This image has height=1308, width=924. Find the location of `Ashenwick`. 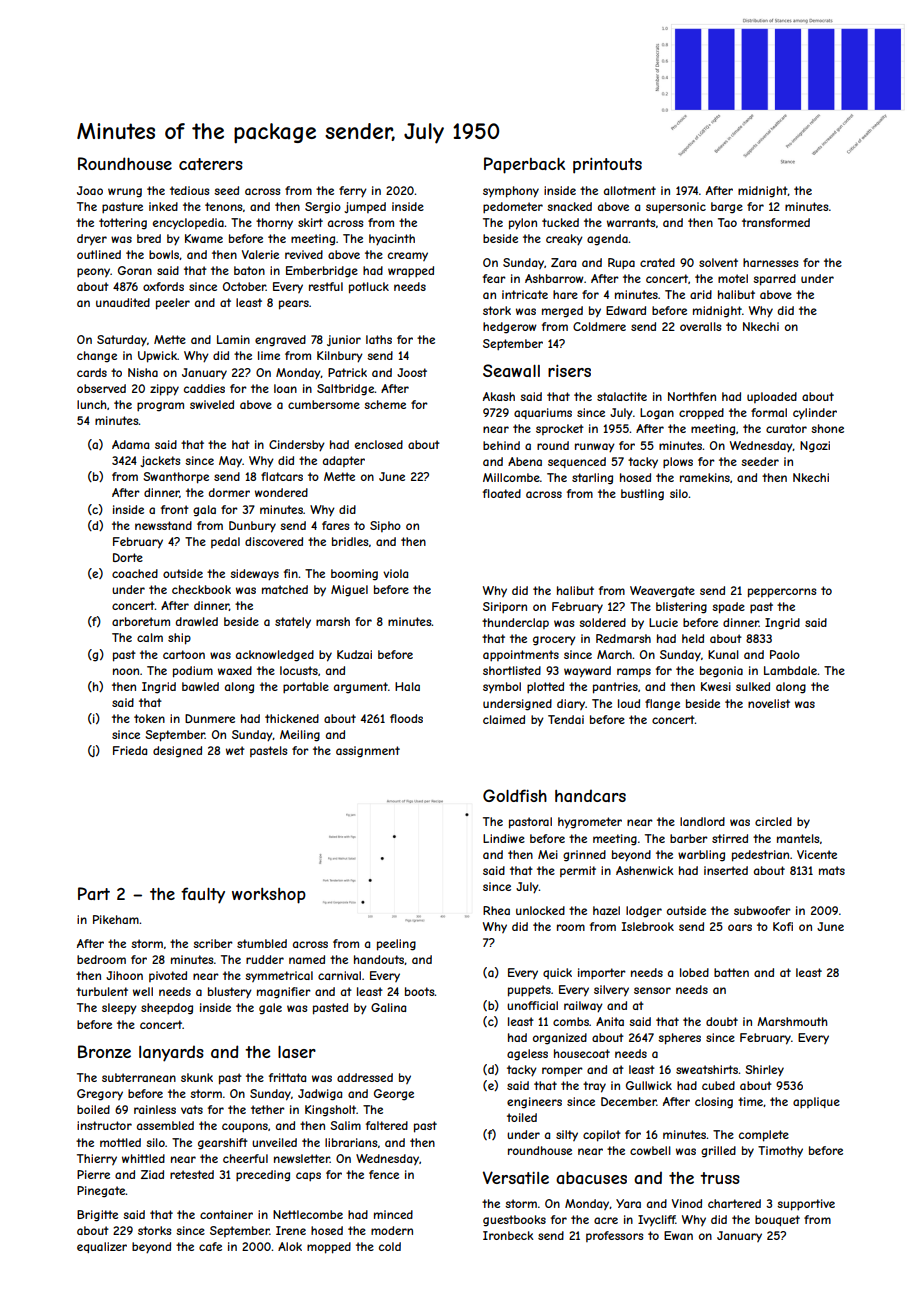

Ashenwick is located at coordinates (645, 870).
